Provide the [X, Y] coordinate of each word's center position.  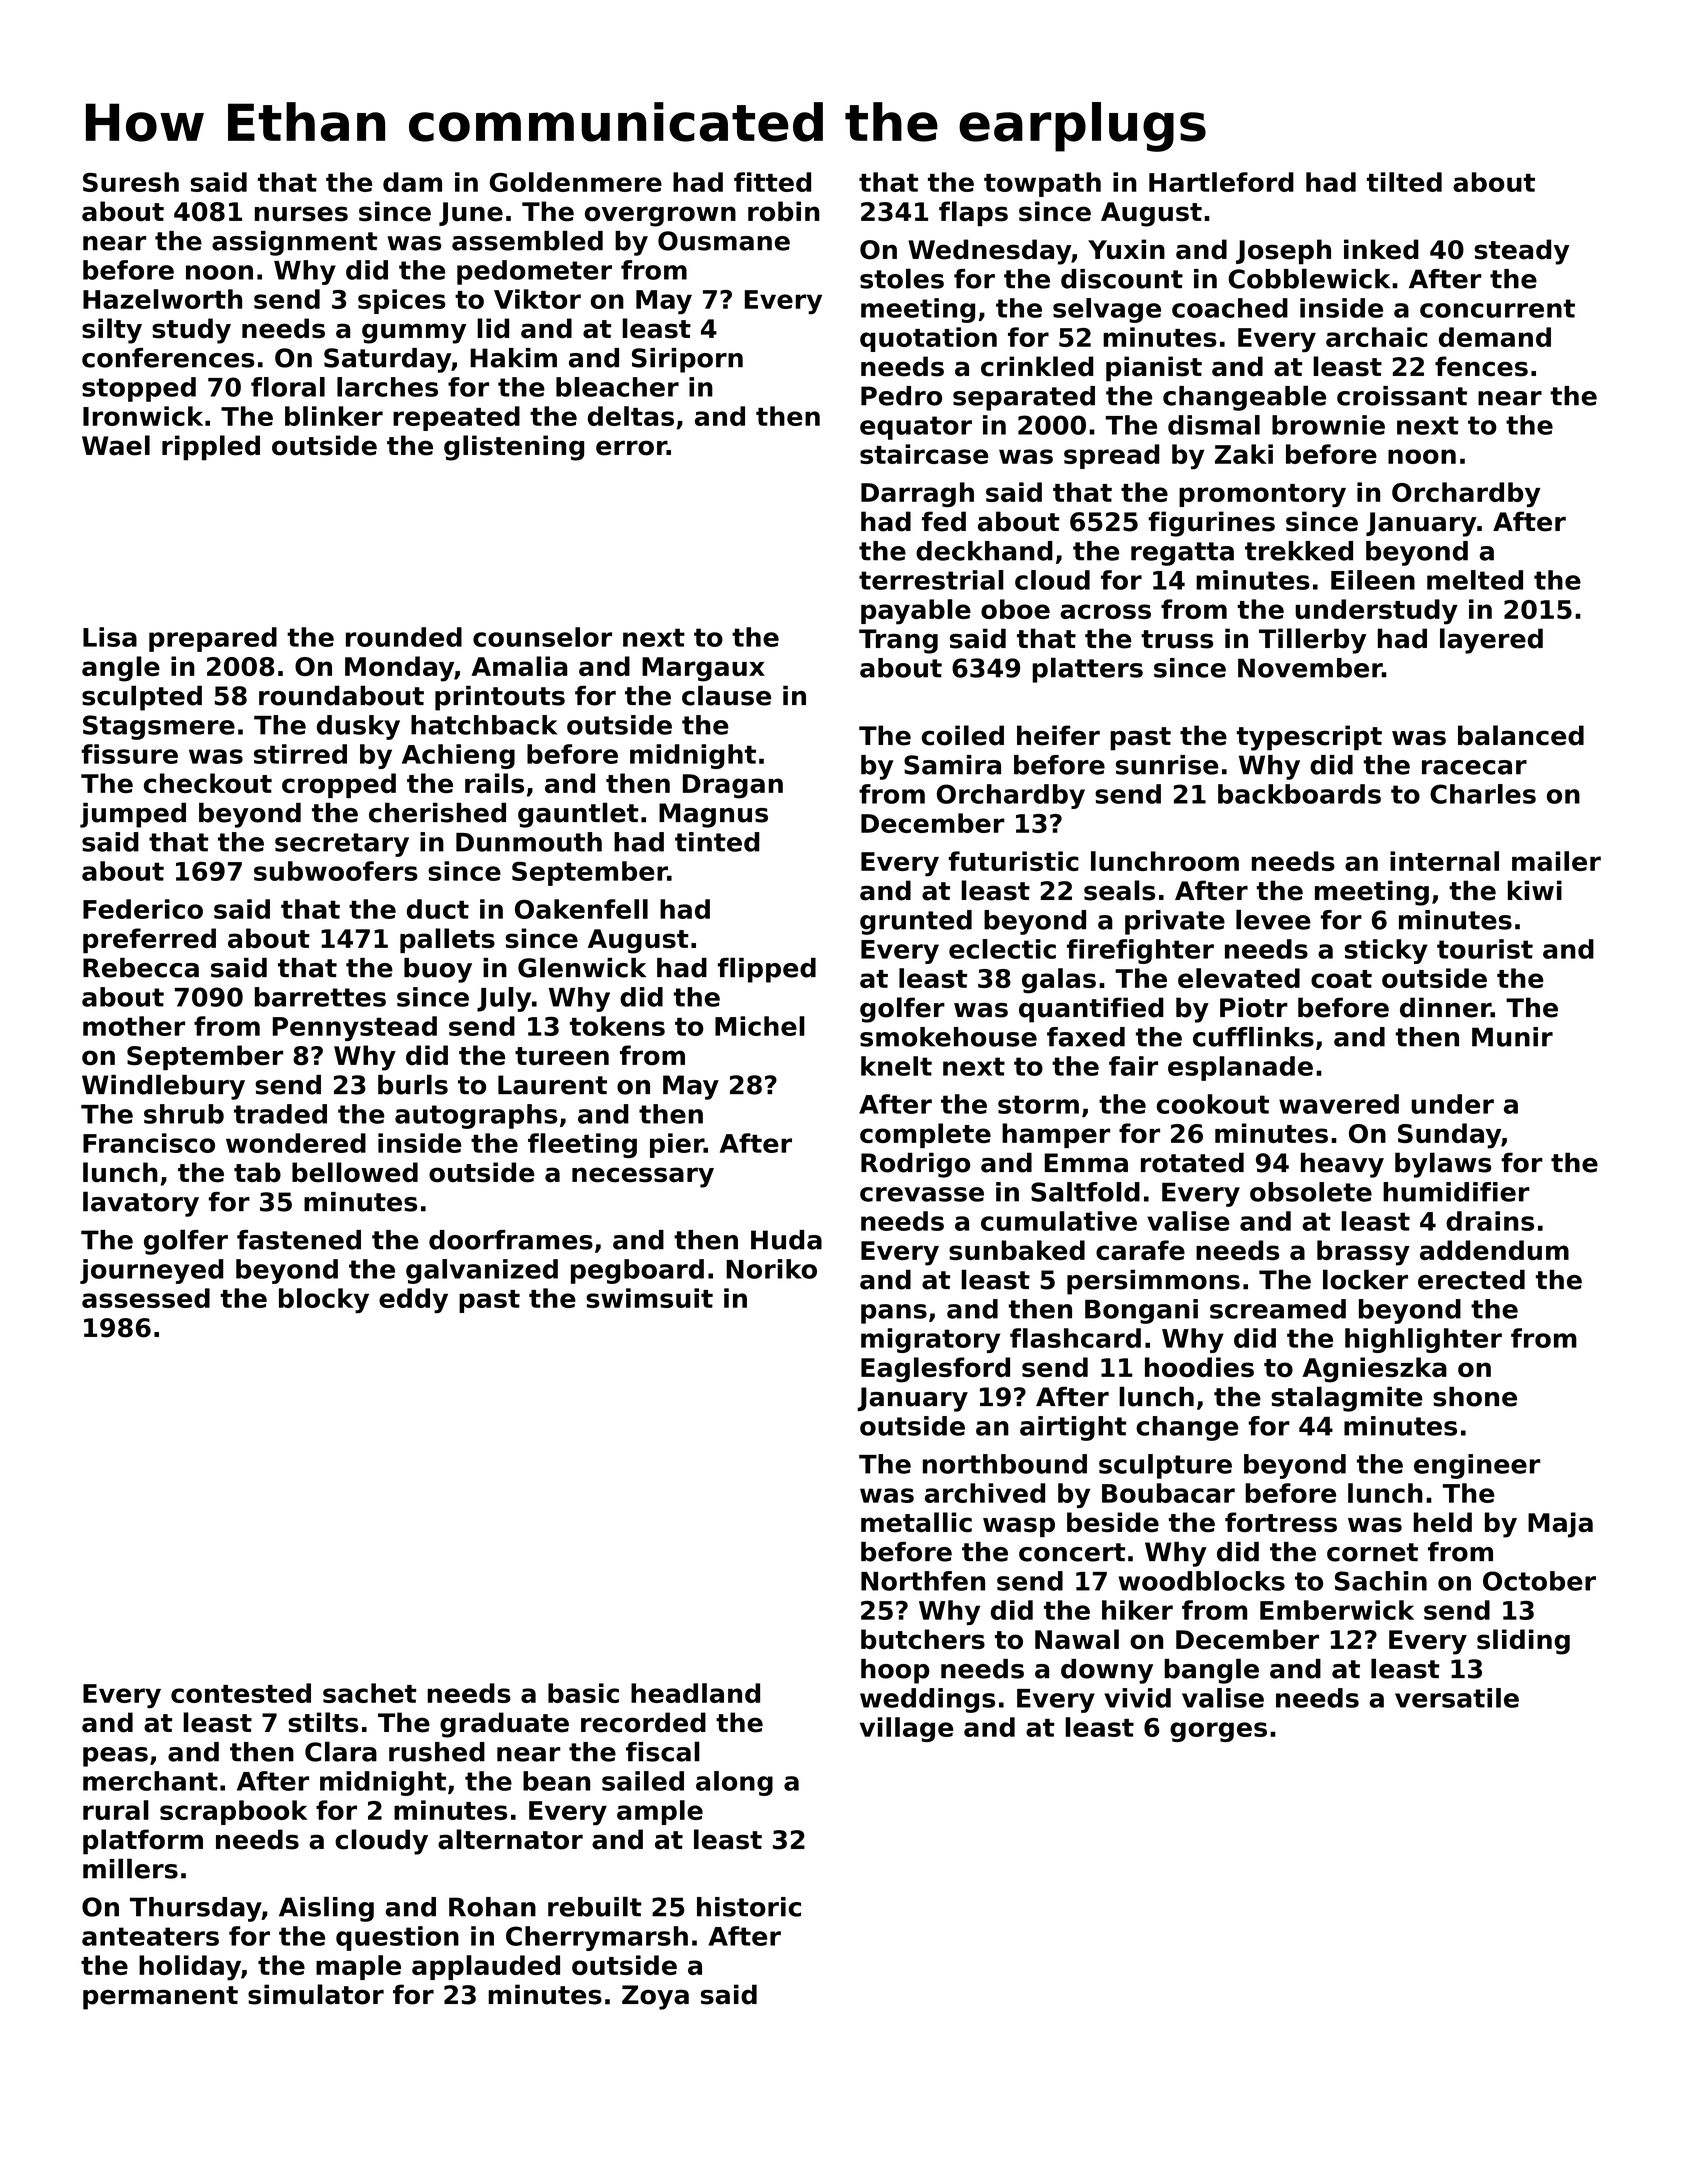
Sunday [1449, 1136]
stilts [323, 1722]
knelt [896, 1066]
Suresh [131, 182]
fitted [772, 182]
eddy [413, 1300]
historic [749, 1907]
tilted [1404, 182]
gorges [1218, 1732]
